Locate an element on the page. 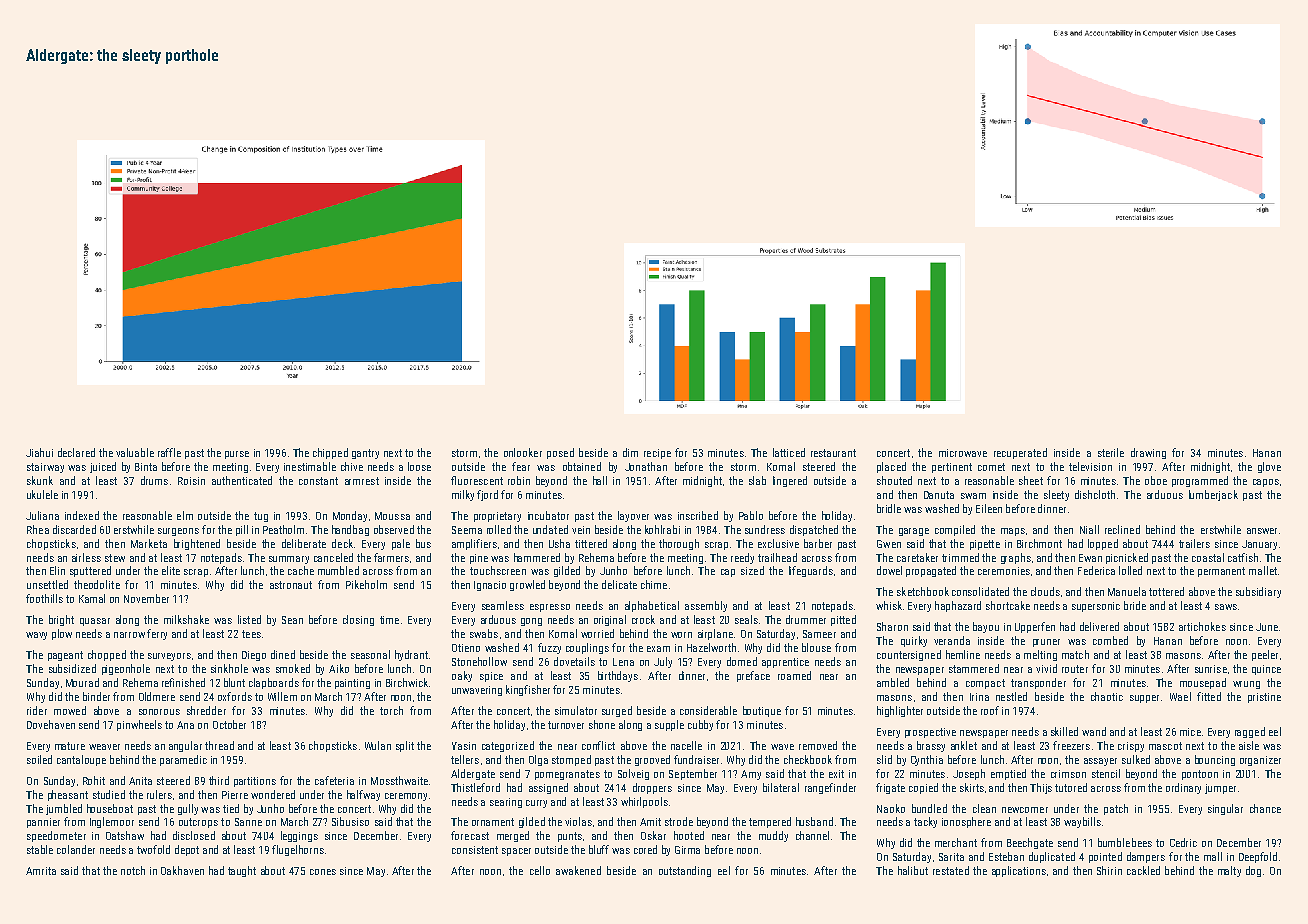 This document has height=924, width=1308. oboe is located at coordinates (1156, 480).
